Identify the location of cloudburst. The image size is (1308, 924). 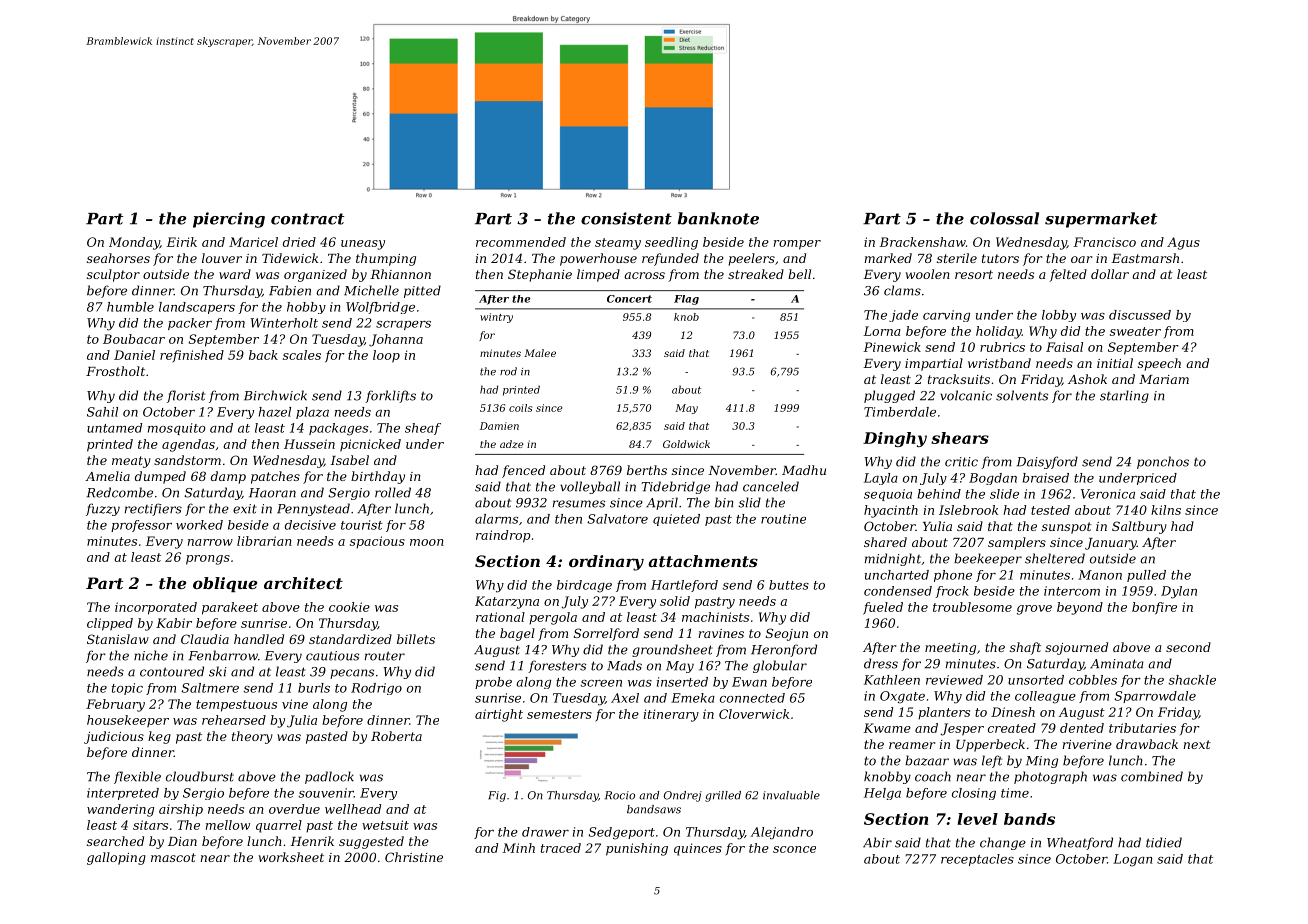
(200, 776).
